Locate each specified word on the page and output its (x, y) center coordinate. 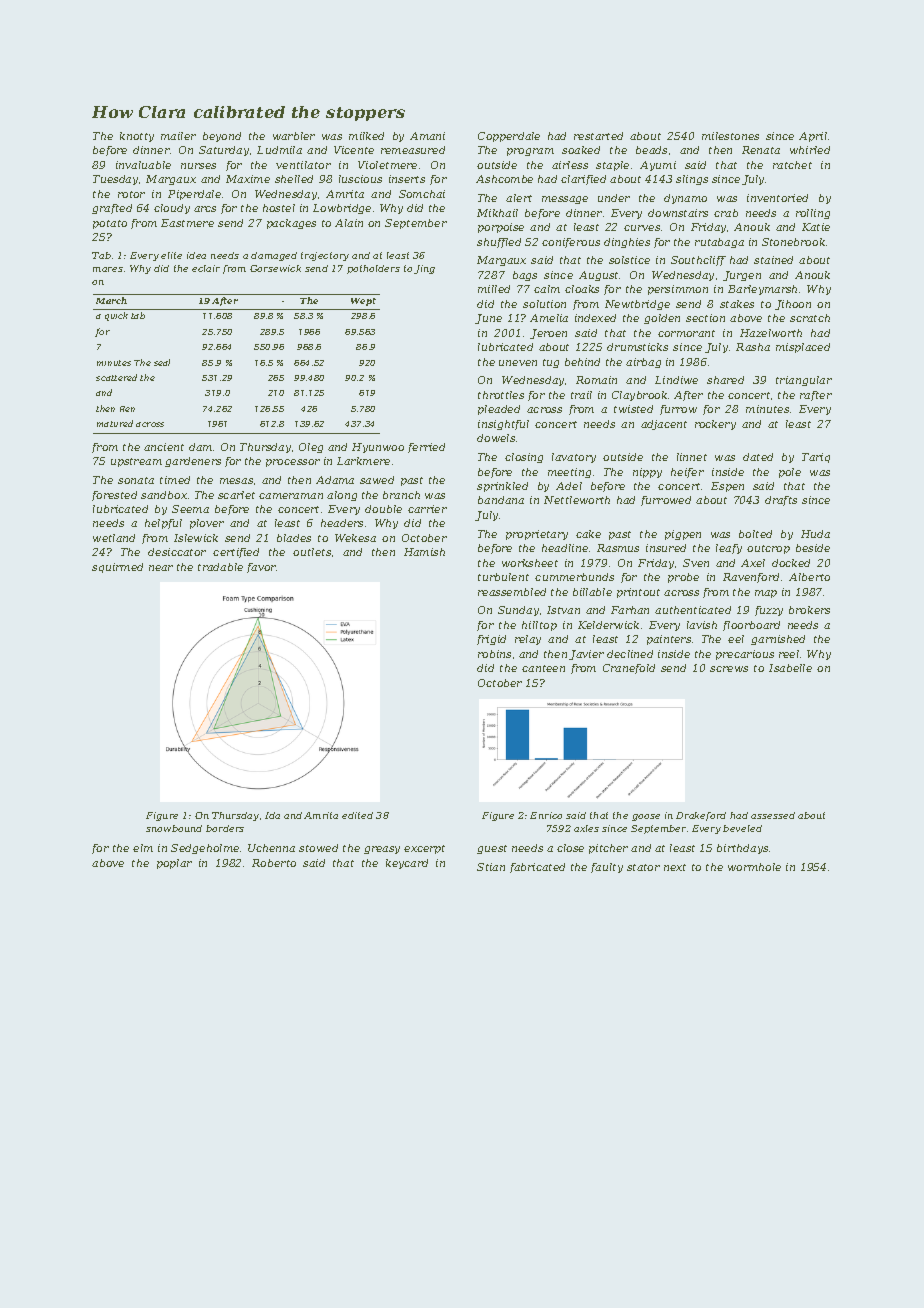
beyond (222, 137)
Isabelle (790, 668)
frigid (491, 640)
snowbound (174, 828)
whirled (810, 150)
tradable (220, 567)
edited (357, 815)
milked (366, 136)
